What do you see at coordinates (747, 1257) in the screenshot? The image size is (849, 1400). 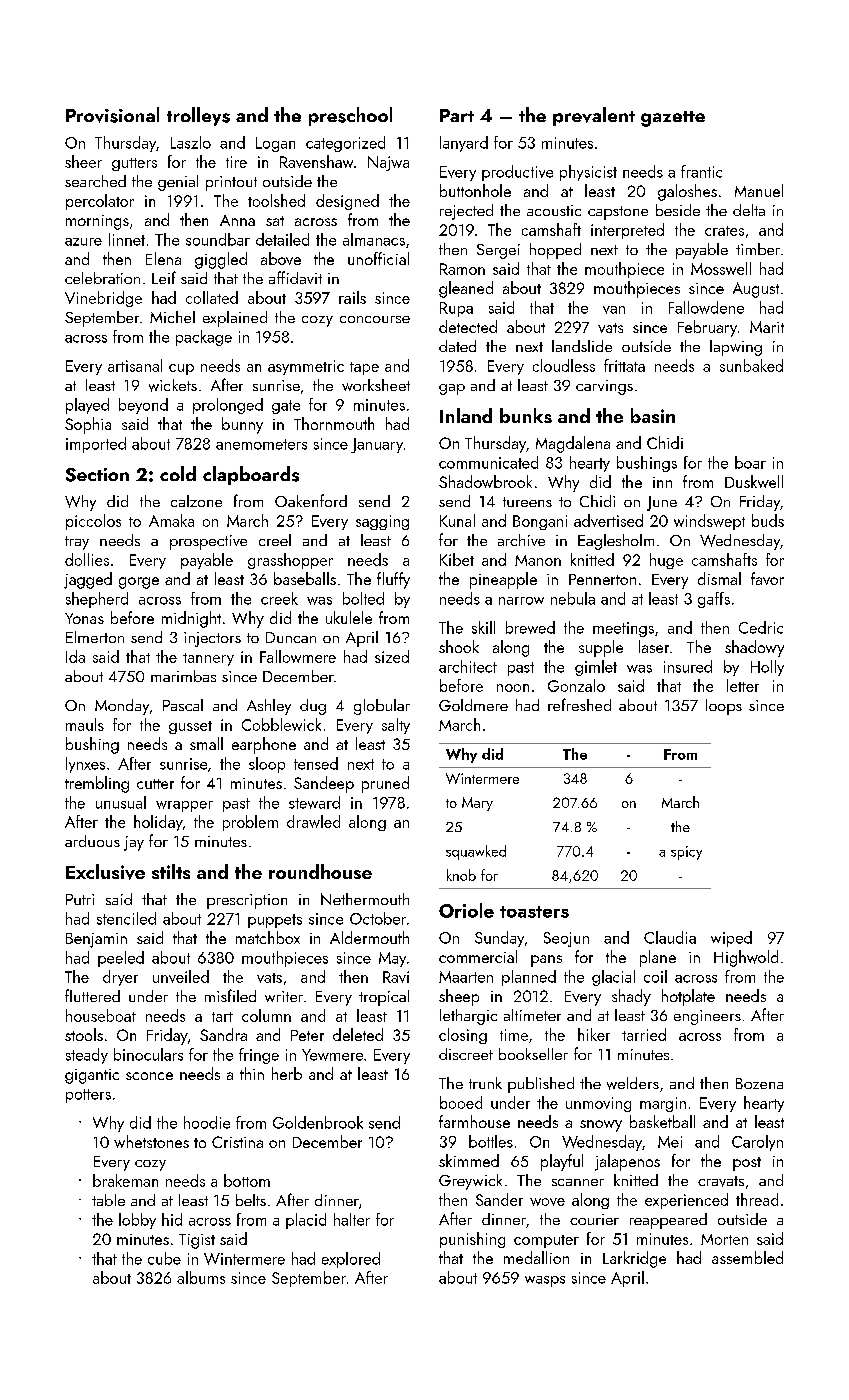 I see `assembled` at bounding box center [747, 1257].
